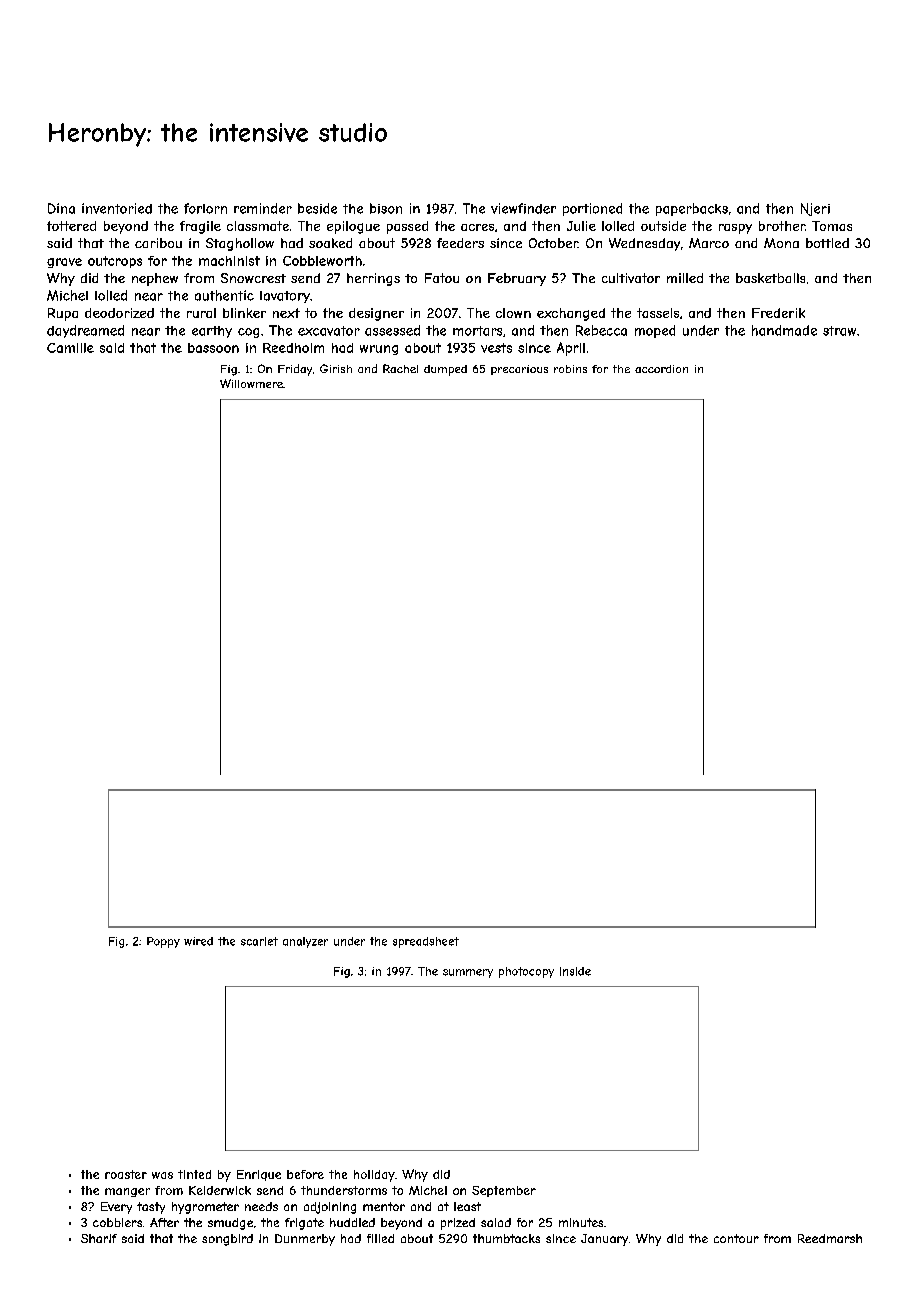  I want to click on robins, so click(570, 369).
